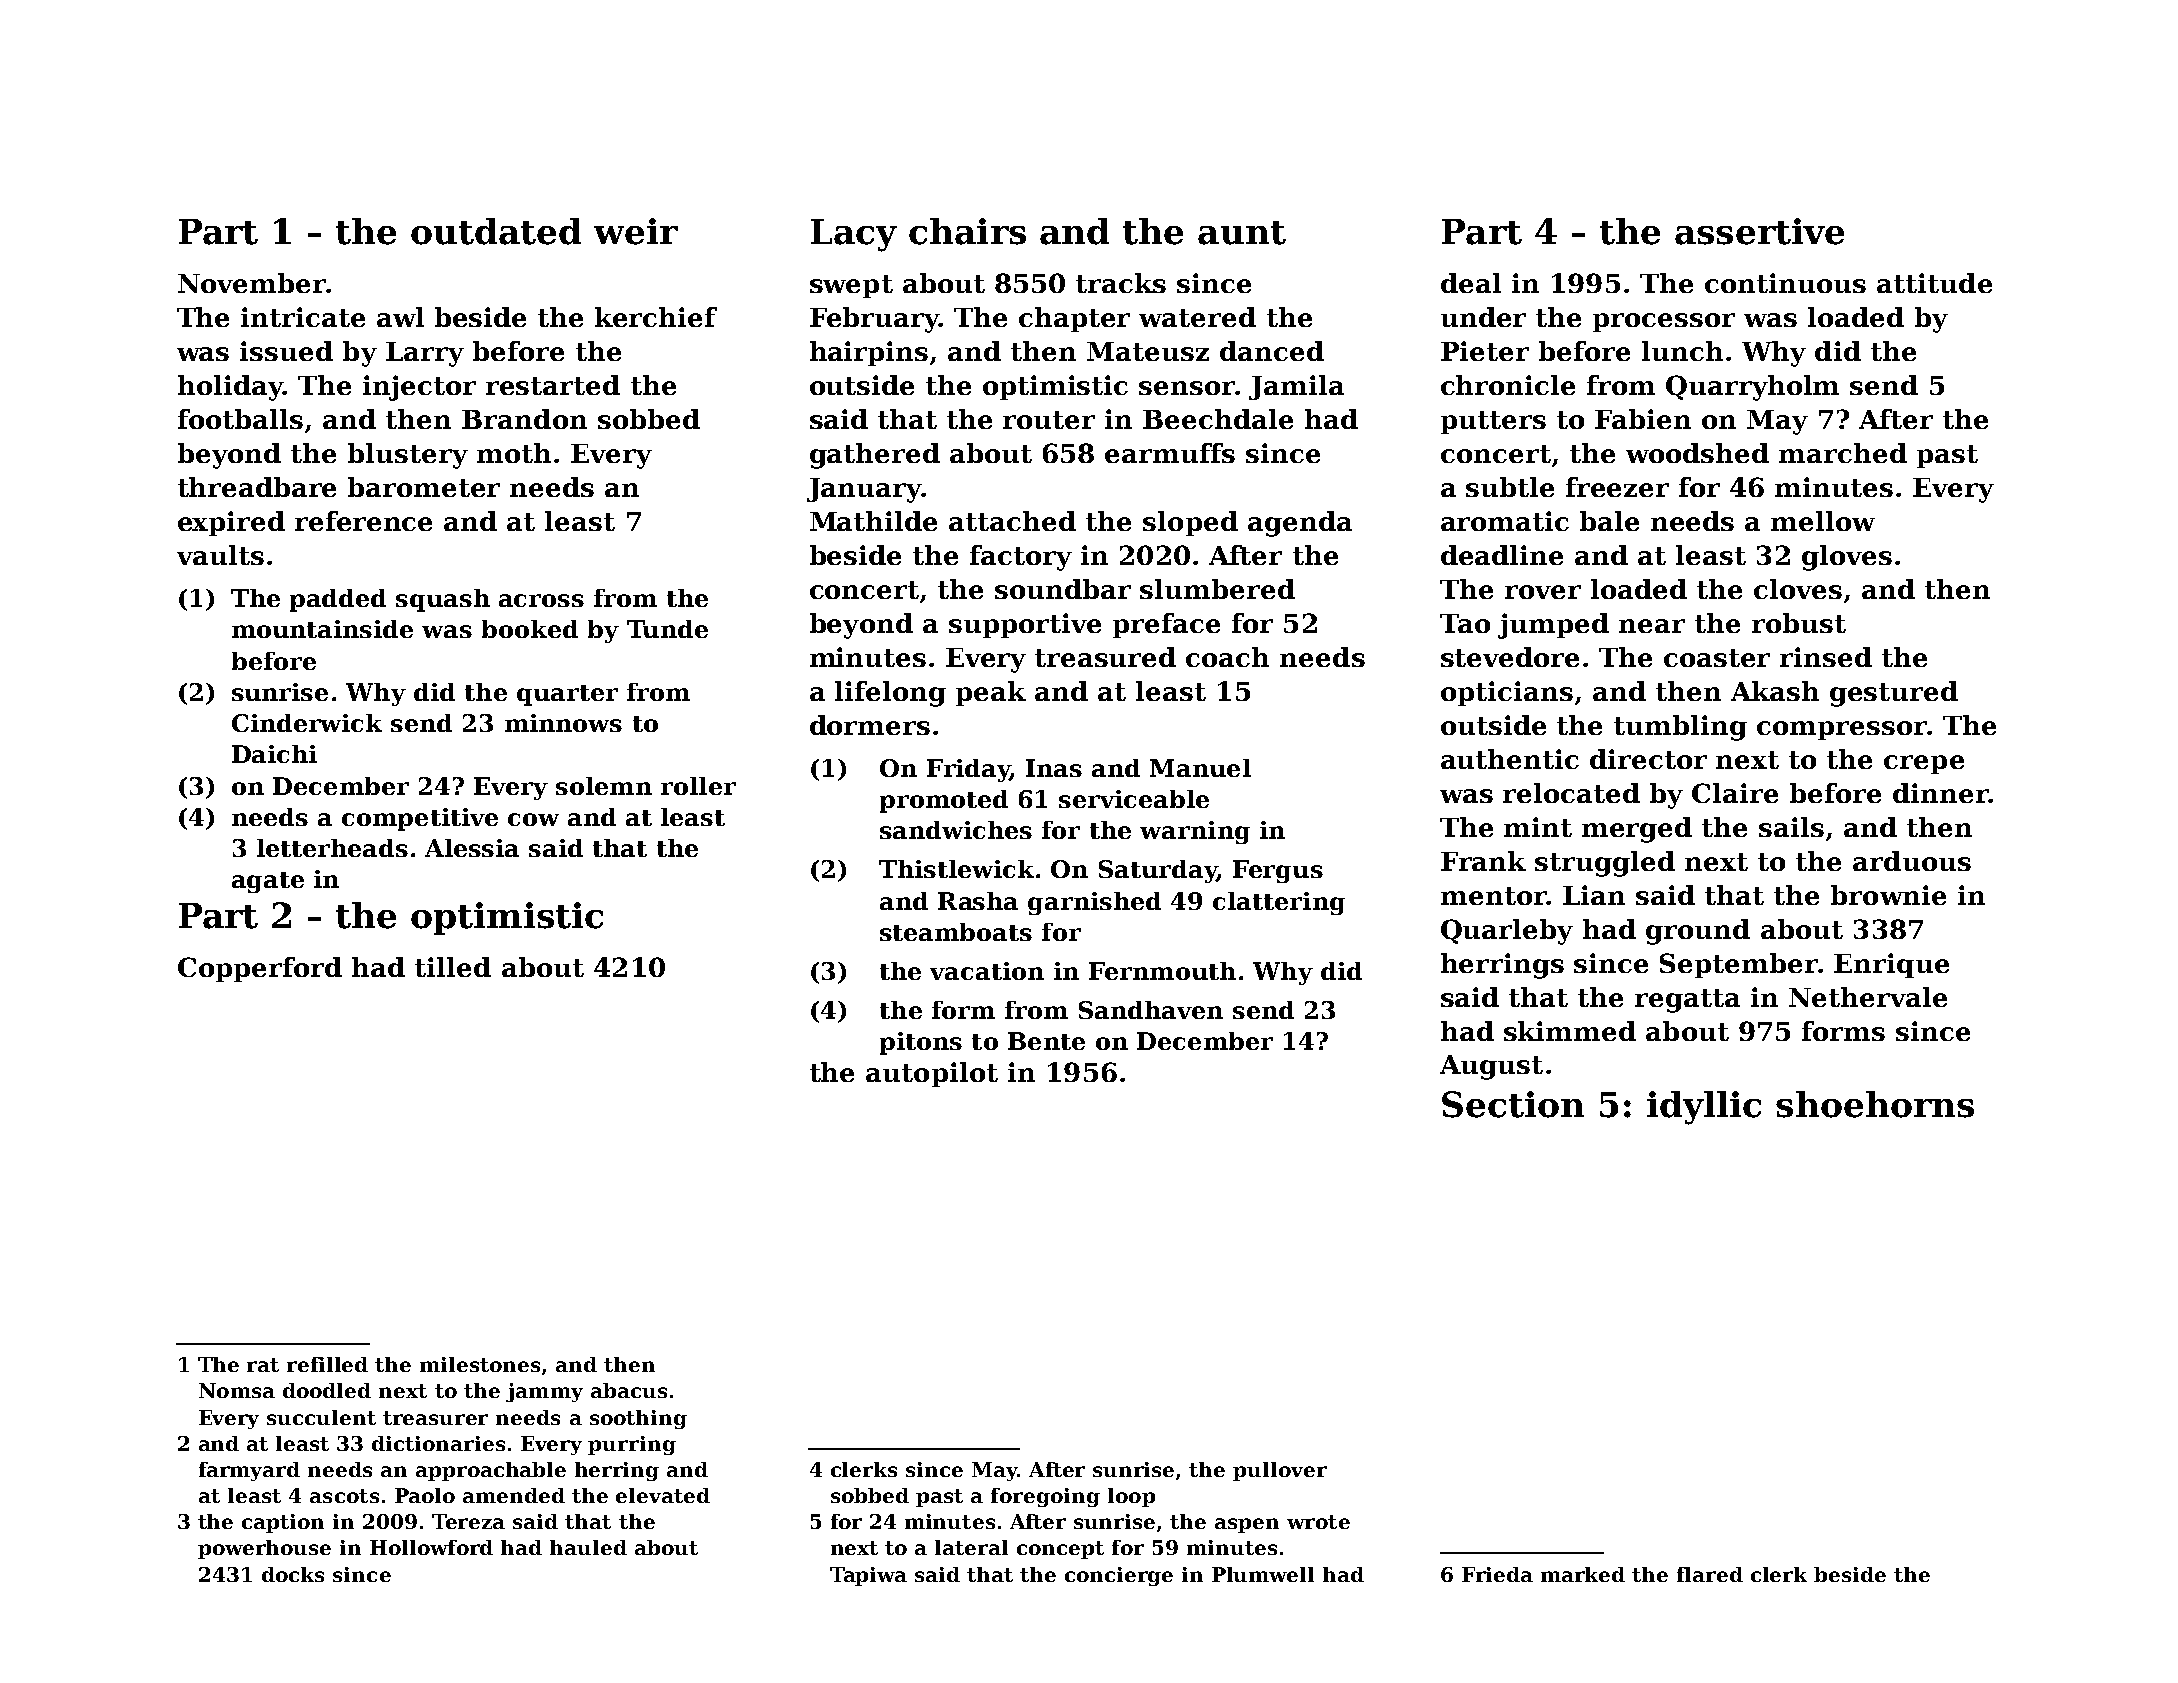  Describe the element at coordinates (870, 725) in the screenshot. I see `dormers` at that location.
